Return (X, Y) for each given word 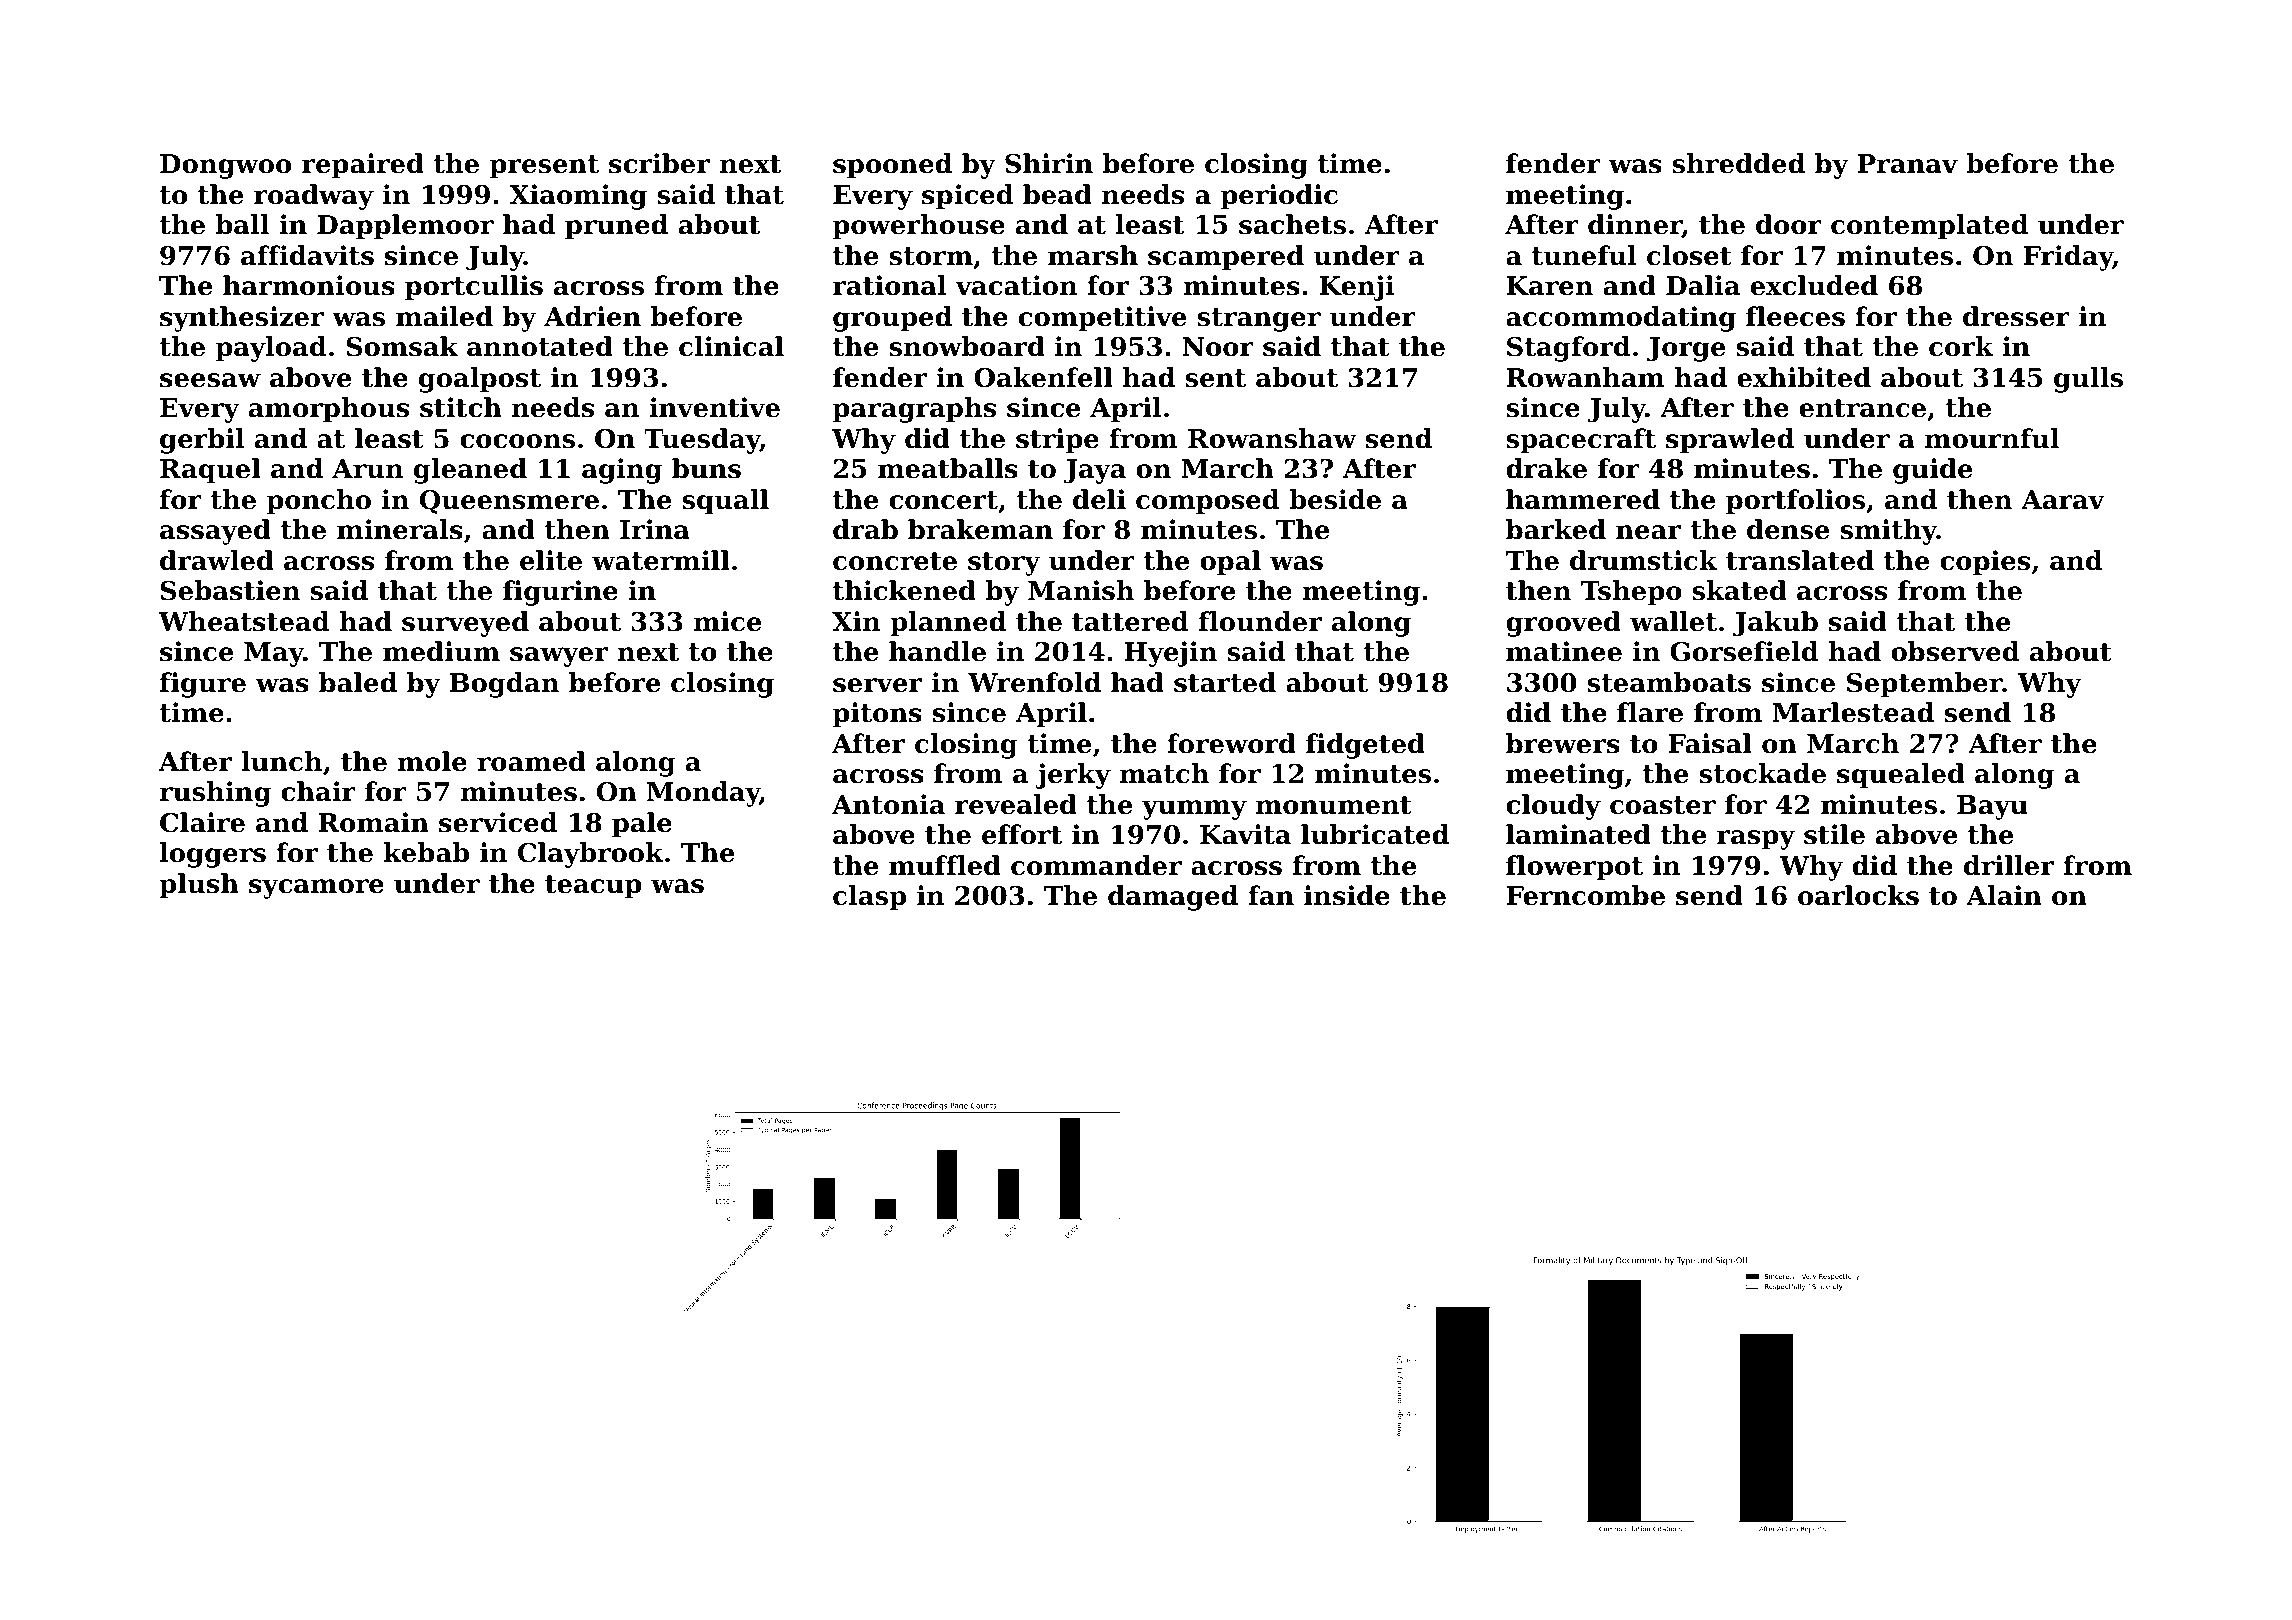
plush (199, 886)
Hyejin (1170, 654)
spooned (892, 166)
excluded (1814, 285)
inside (1347, 895)
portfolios (1795, 502)
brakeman (980, 529)
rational (889, 285)
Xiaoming (578, 197)
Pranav (1908, 164)
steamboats (1669, 682)
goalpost (480, 380)
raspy (1756, 840)
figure (203, 685)
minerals (400, 529)
